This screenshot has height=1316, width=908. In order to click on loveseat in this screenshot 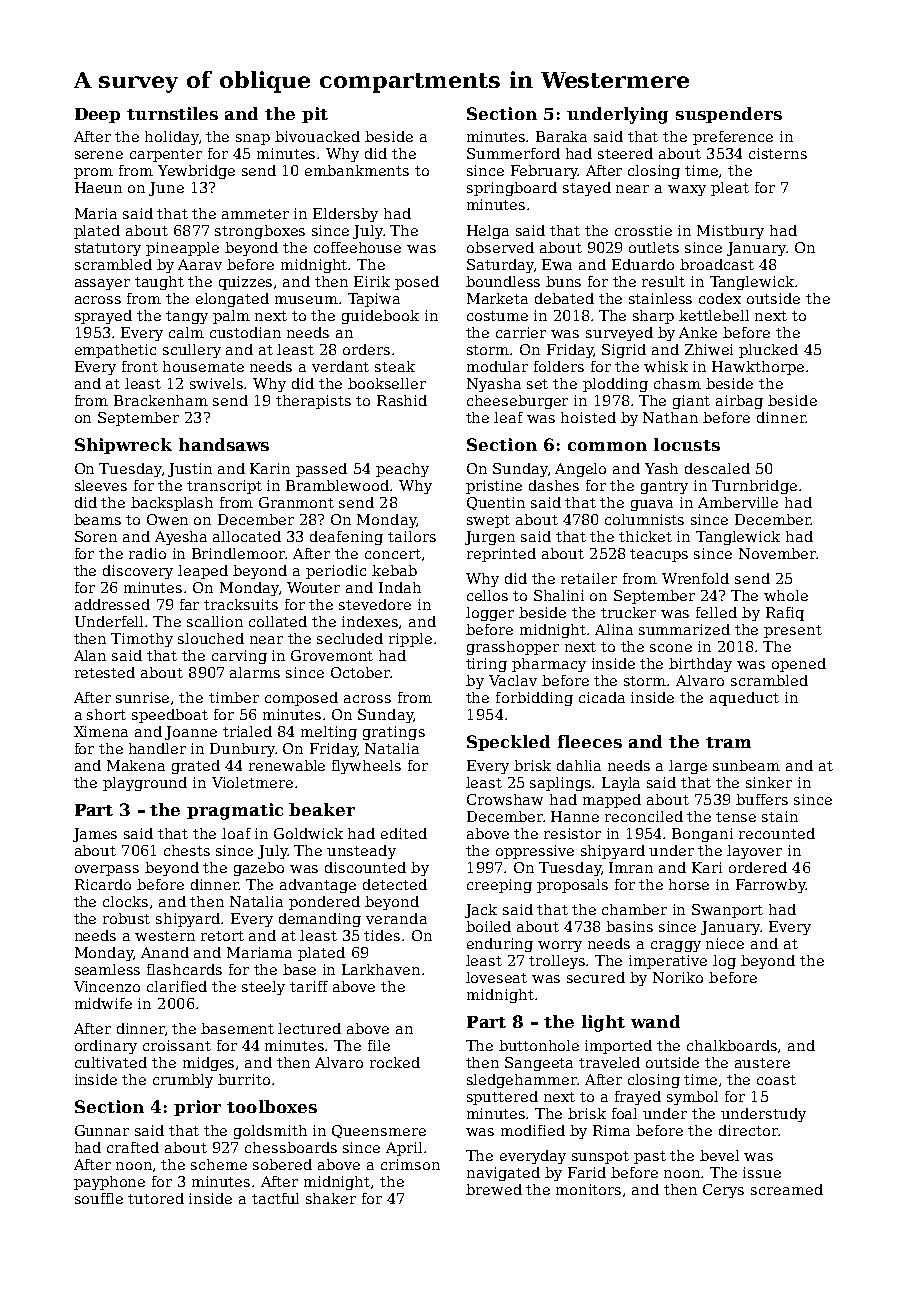, I will do `click(496, 977)`.
